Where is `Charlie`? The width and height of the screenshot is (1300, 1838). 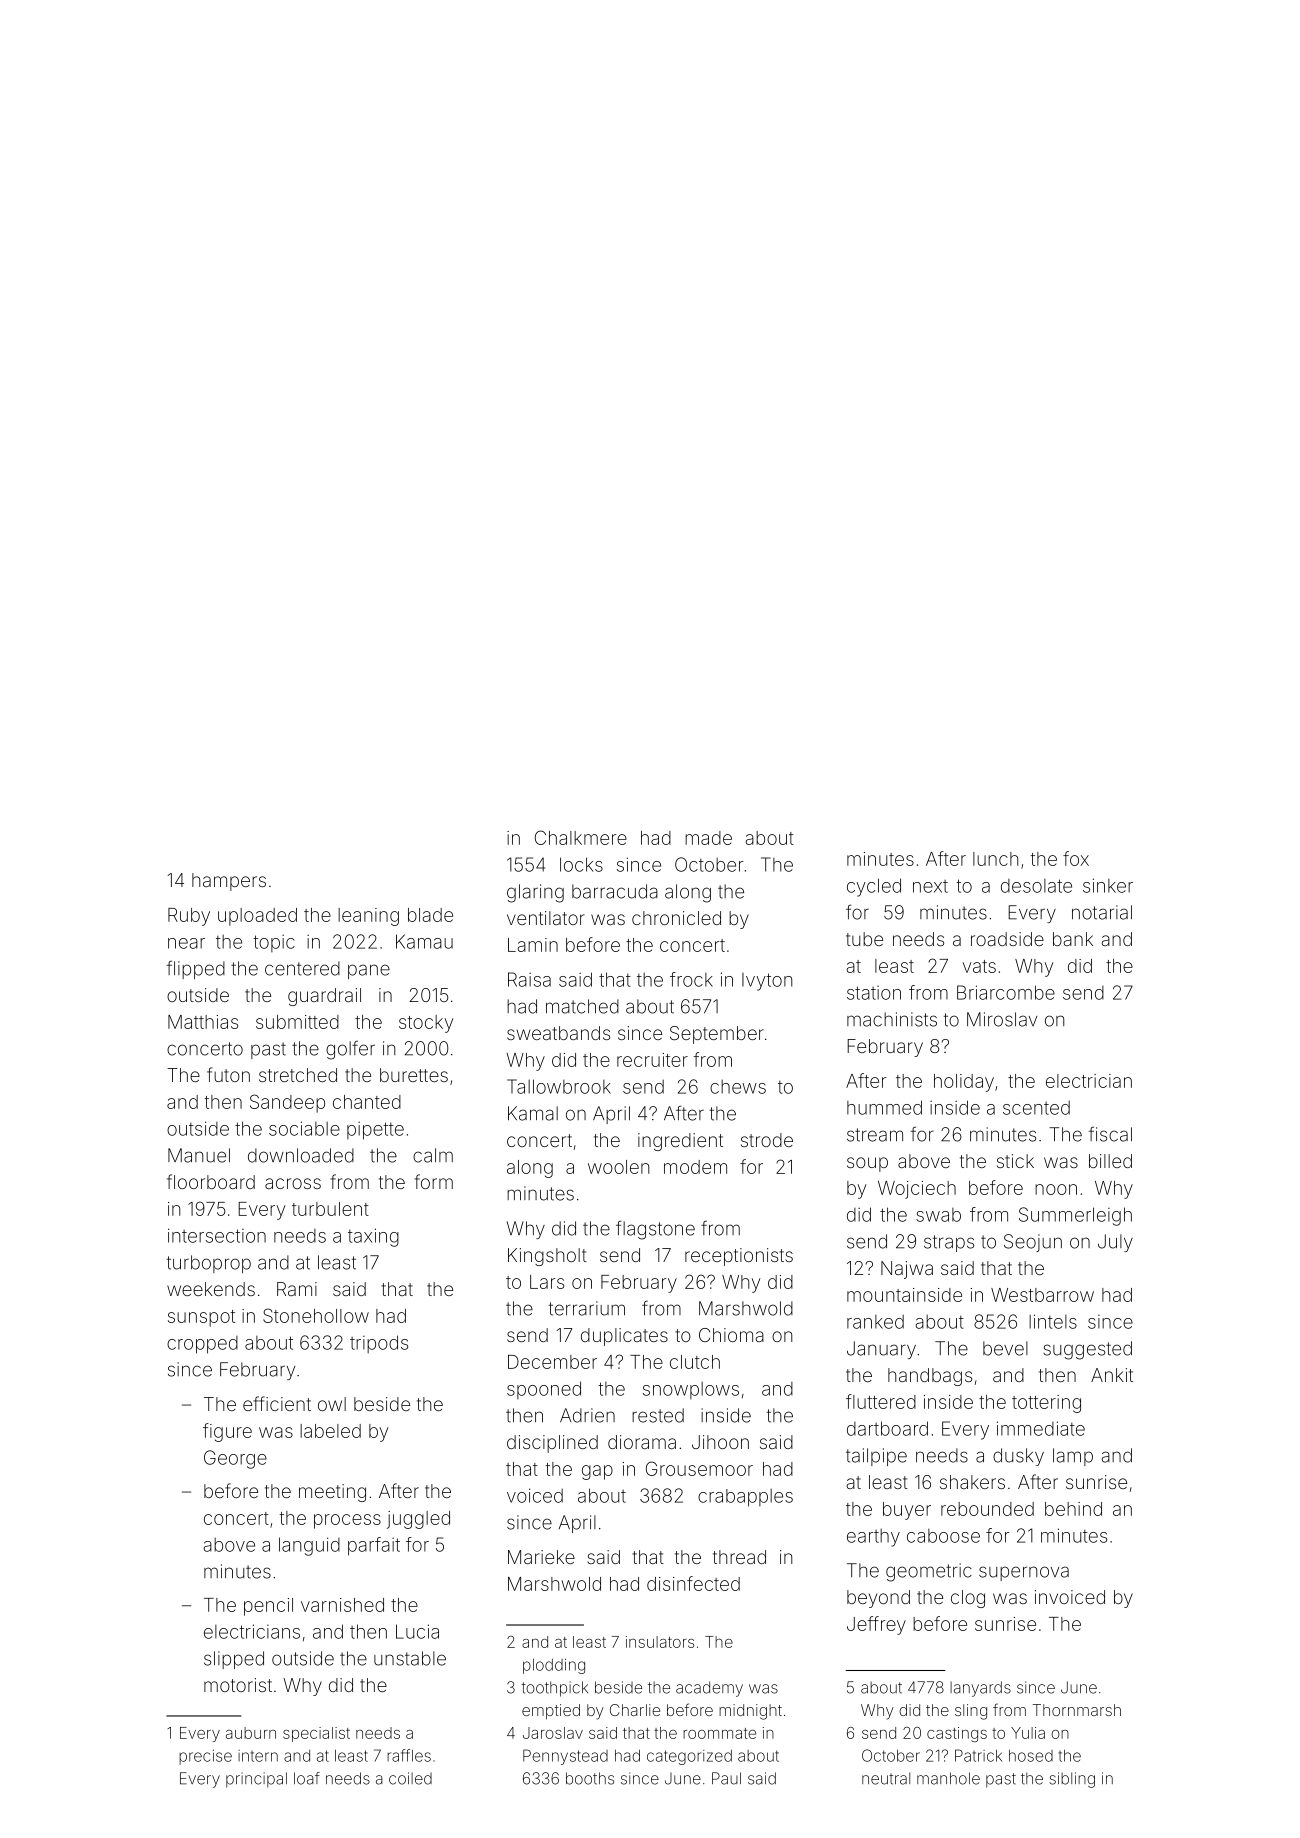 Charlie is located at coordinates (635, 1710).
